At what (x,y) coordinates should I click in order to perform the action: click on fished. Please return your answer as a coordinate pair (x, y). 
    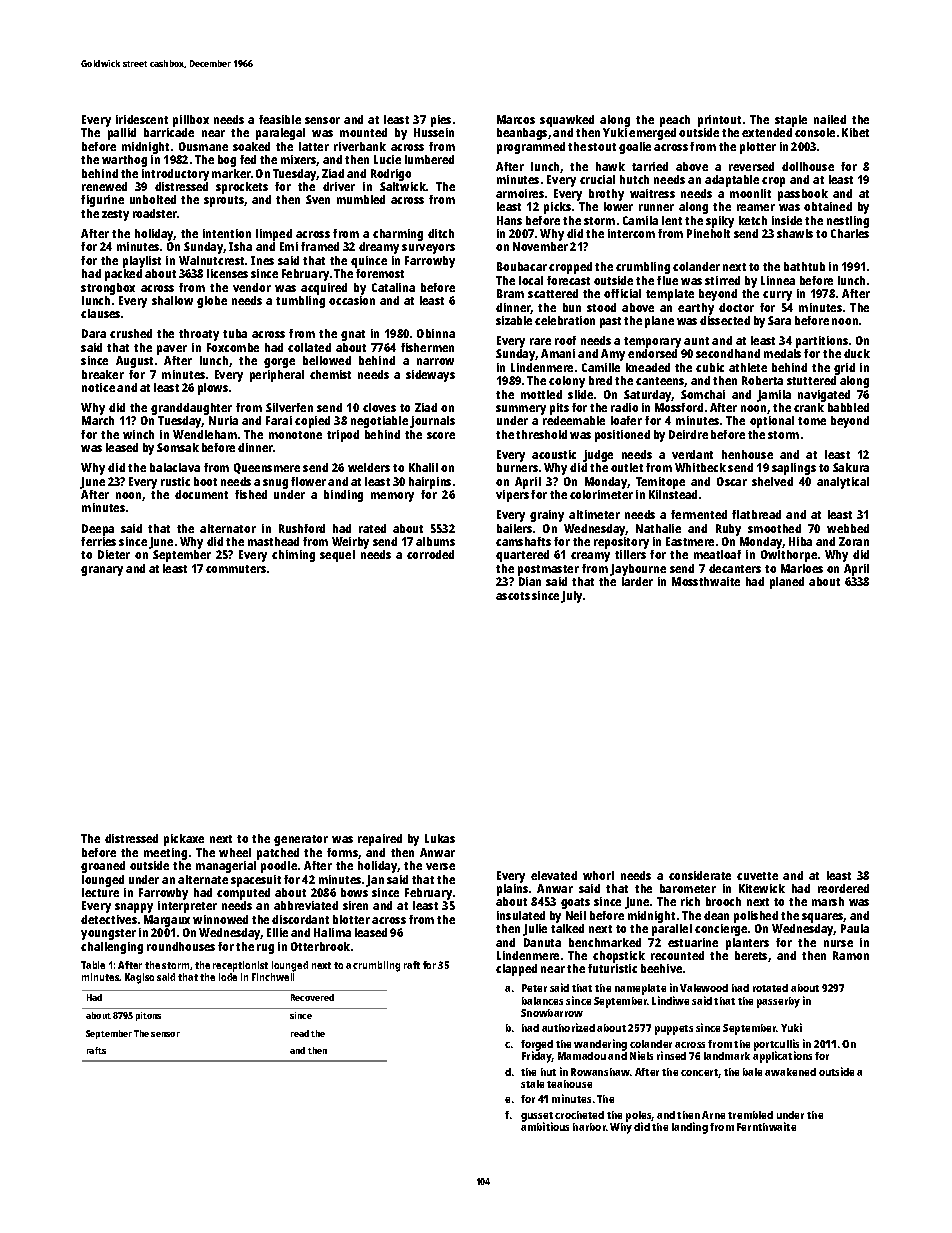
    Looking at the image, I should click on (251, 494).
